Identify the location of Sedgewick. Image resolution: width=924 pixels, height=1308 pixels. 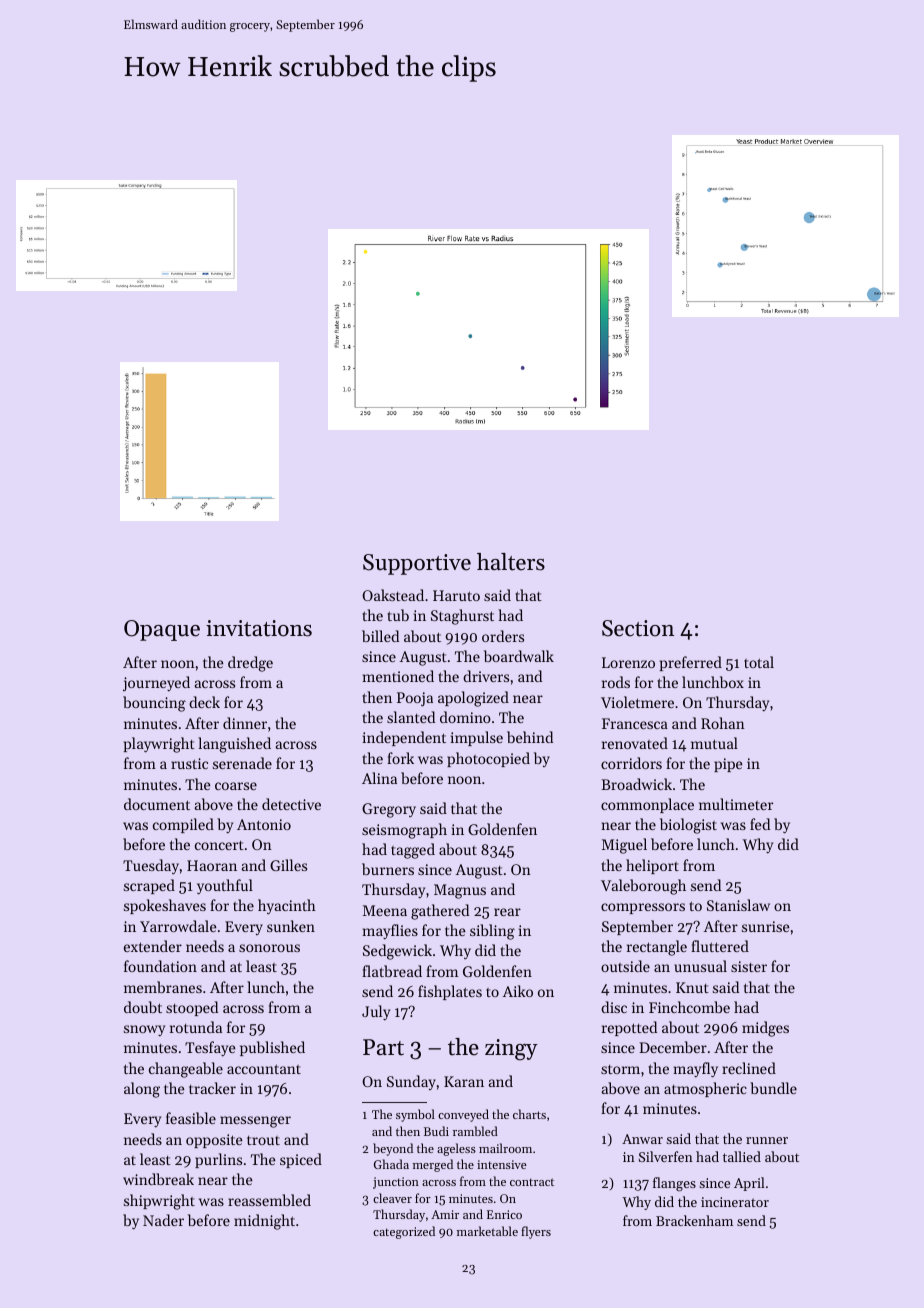
(397, 952).
